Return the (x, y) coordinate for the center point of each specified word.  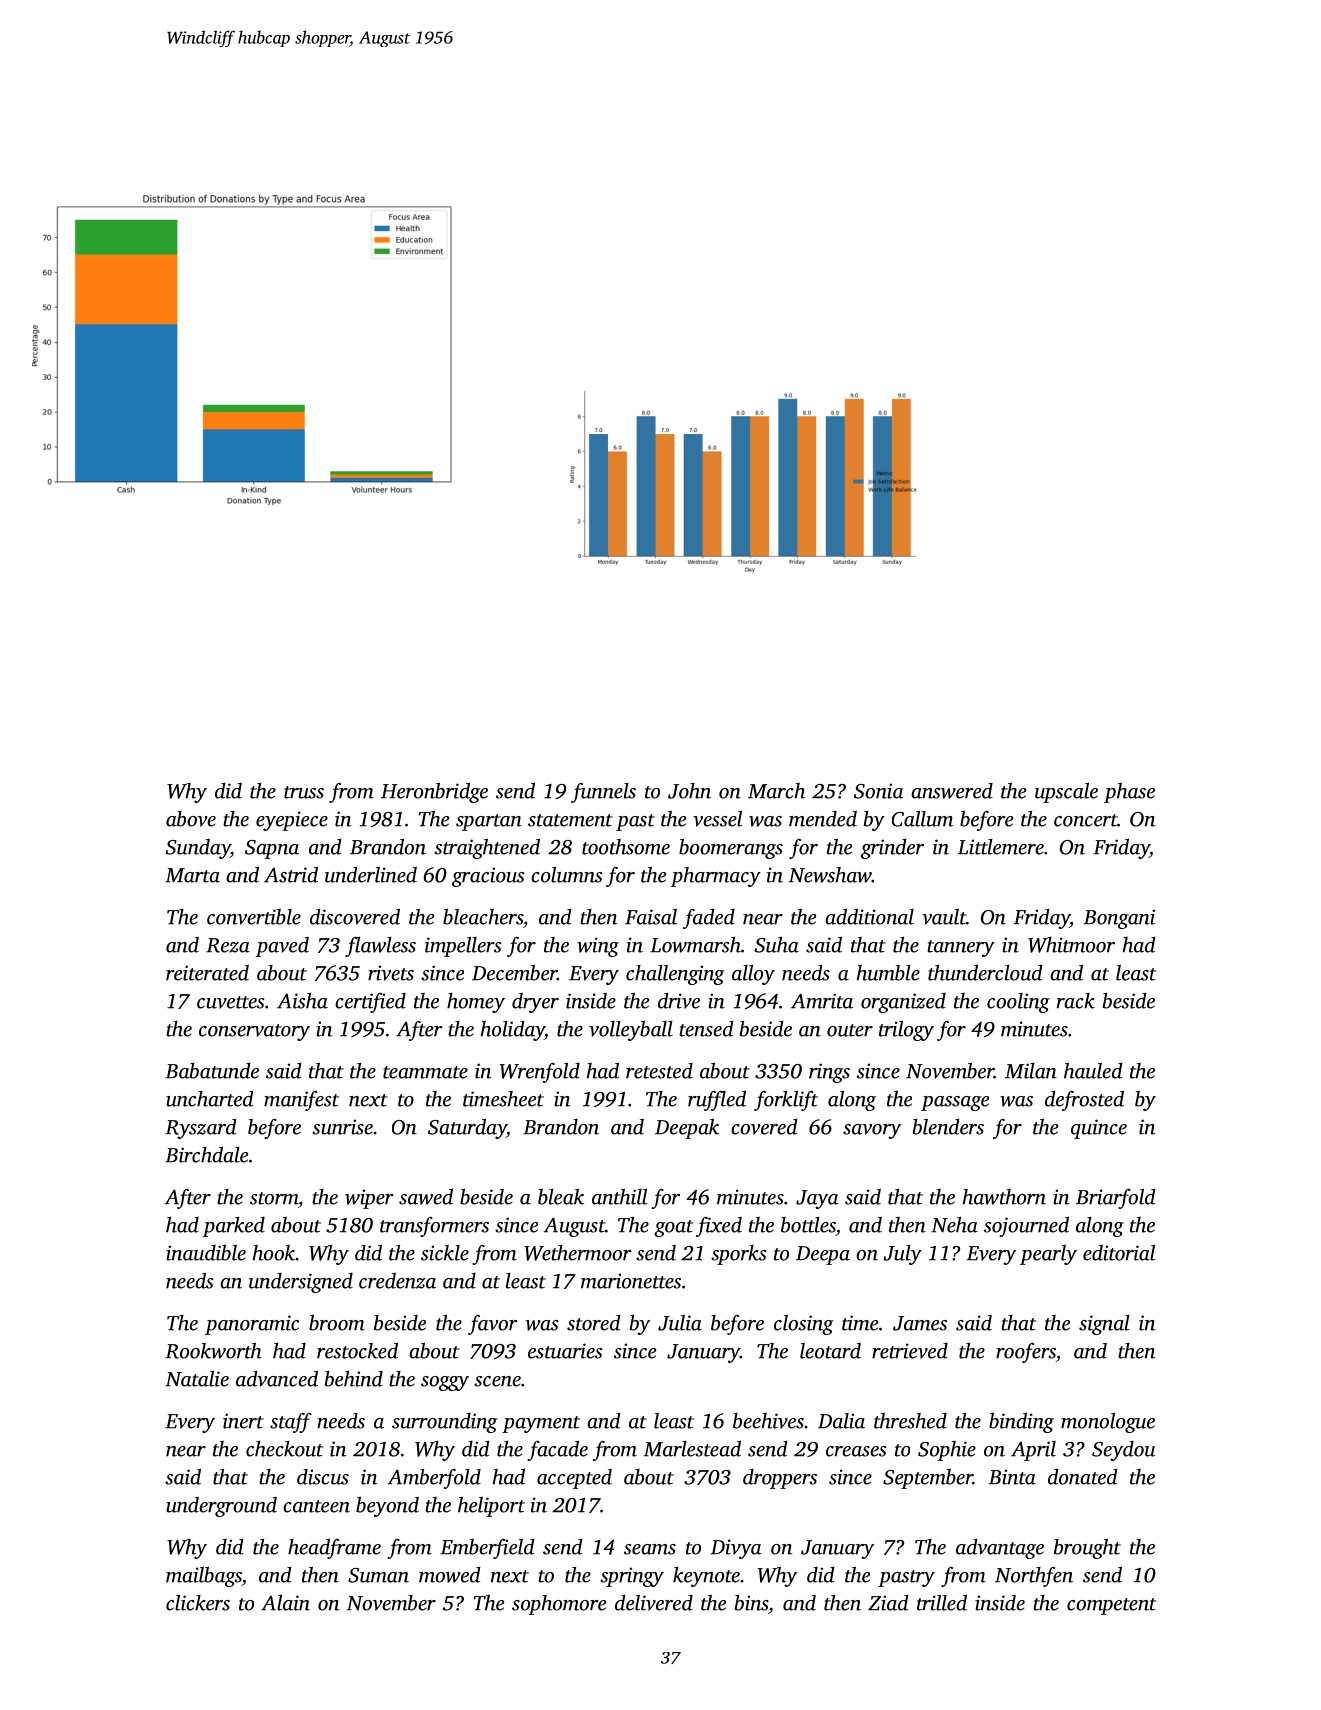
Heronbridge (434, 793)
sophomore (559, 1605)
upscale (1066, 793)
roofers (1026, 1353)
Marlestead (692, 1449)
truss (304, 792)
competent (1111, 1606)
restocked (357, 1351)
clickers (198, 1603)
